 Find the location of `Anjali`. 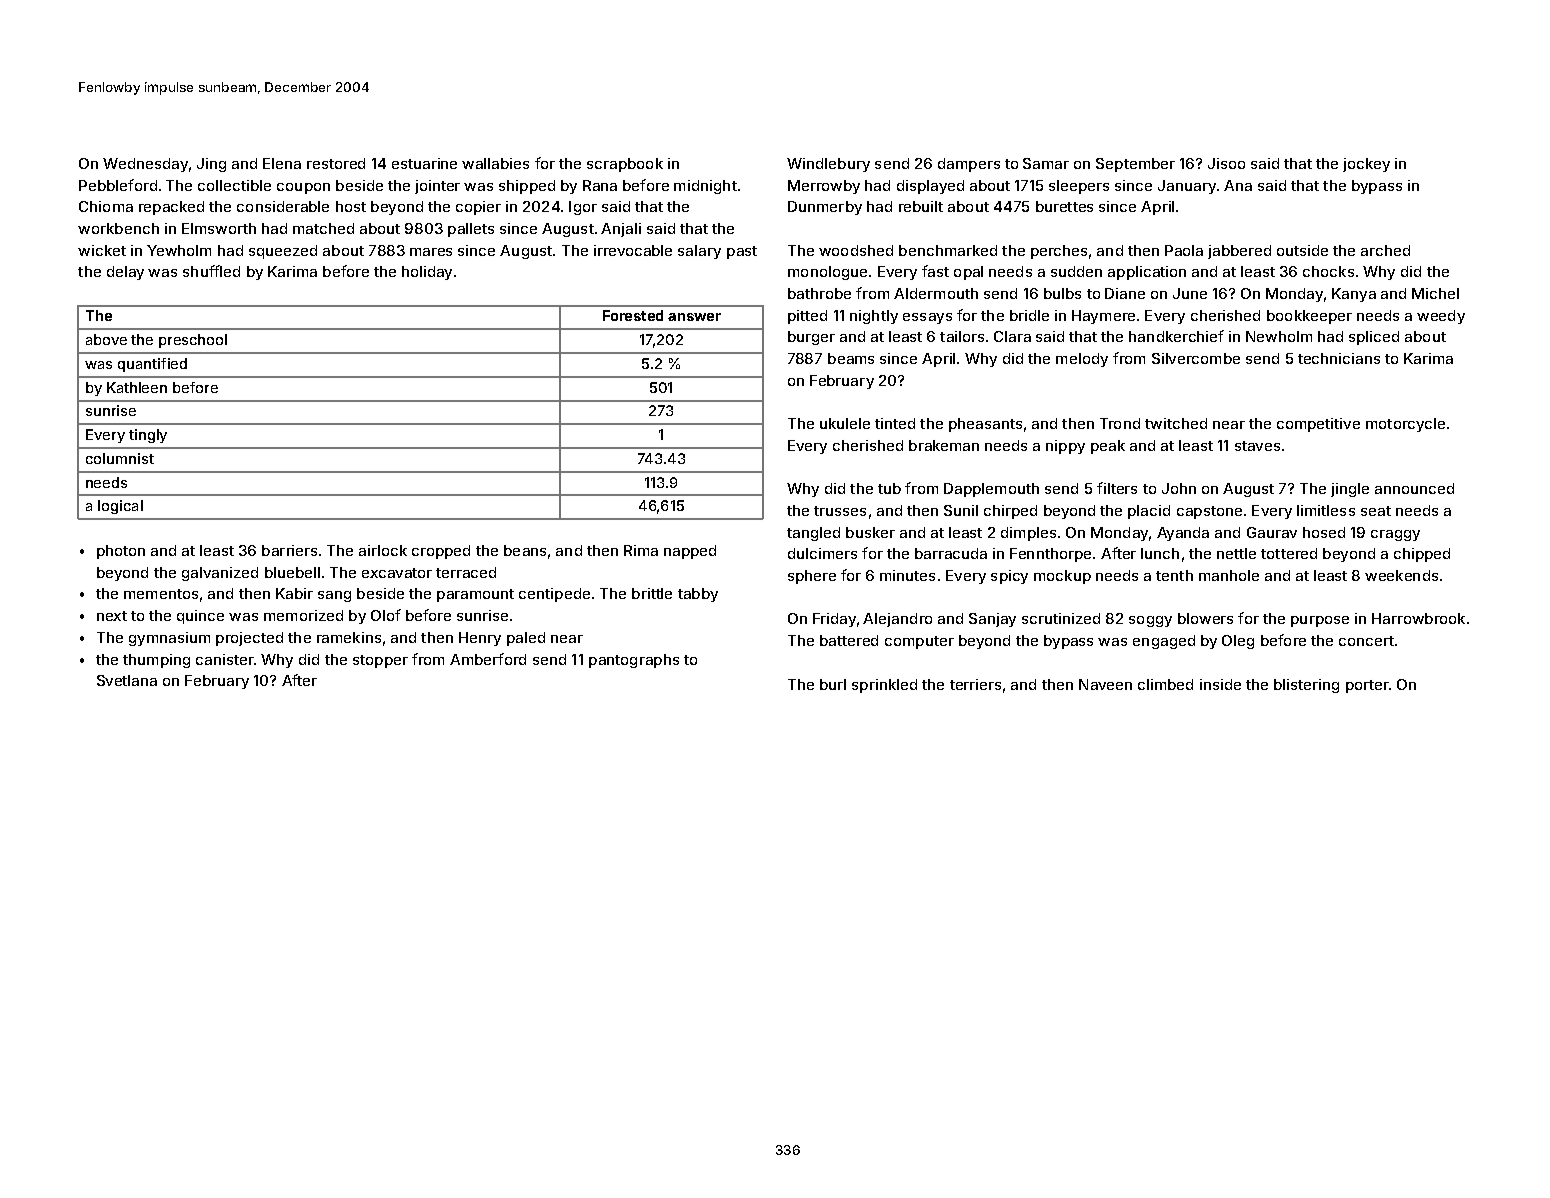

Anjali is located at coordinates (621, 230).
